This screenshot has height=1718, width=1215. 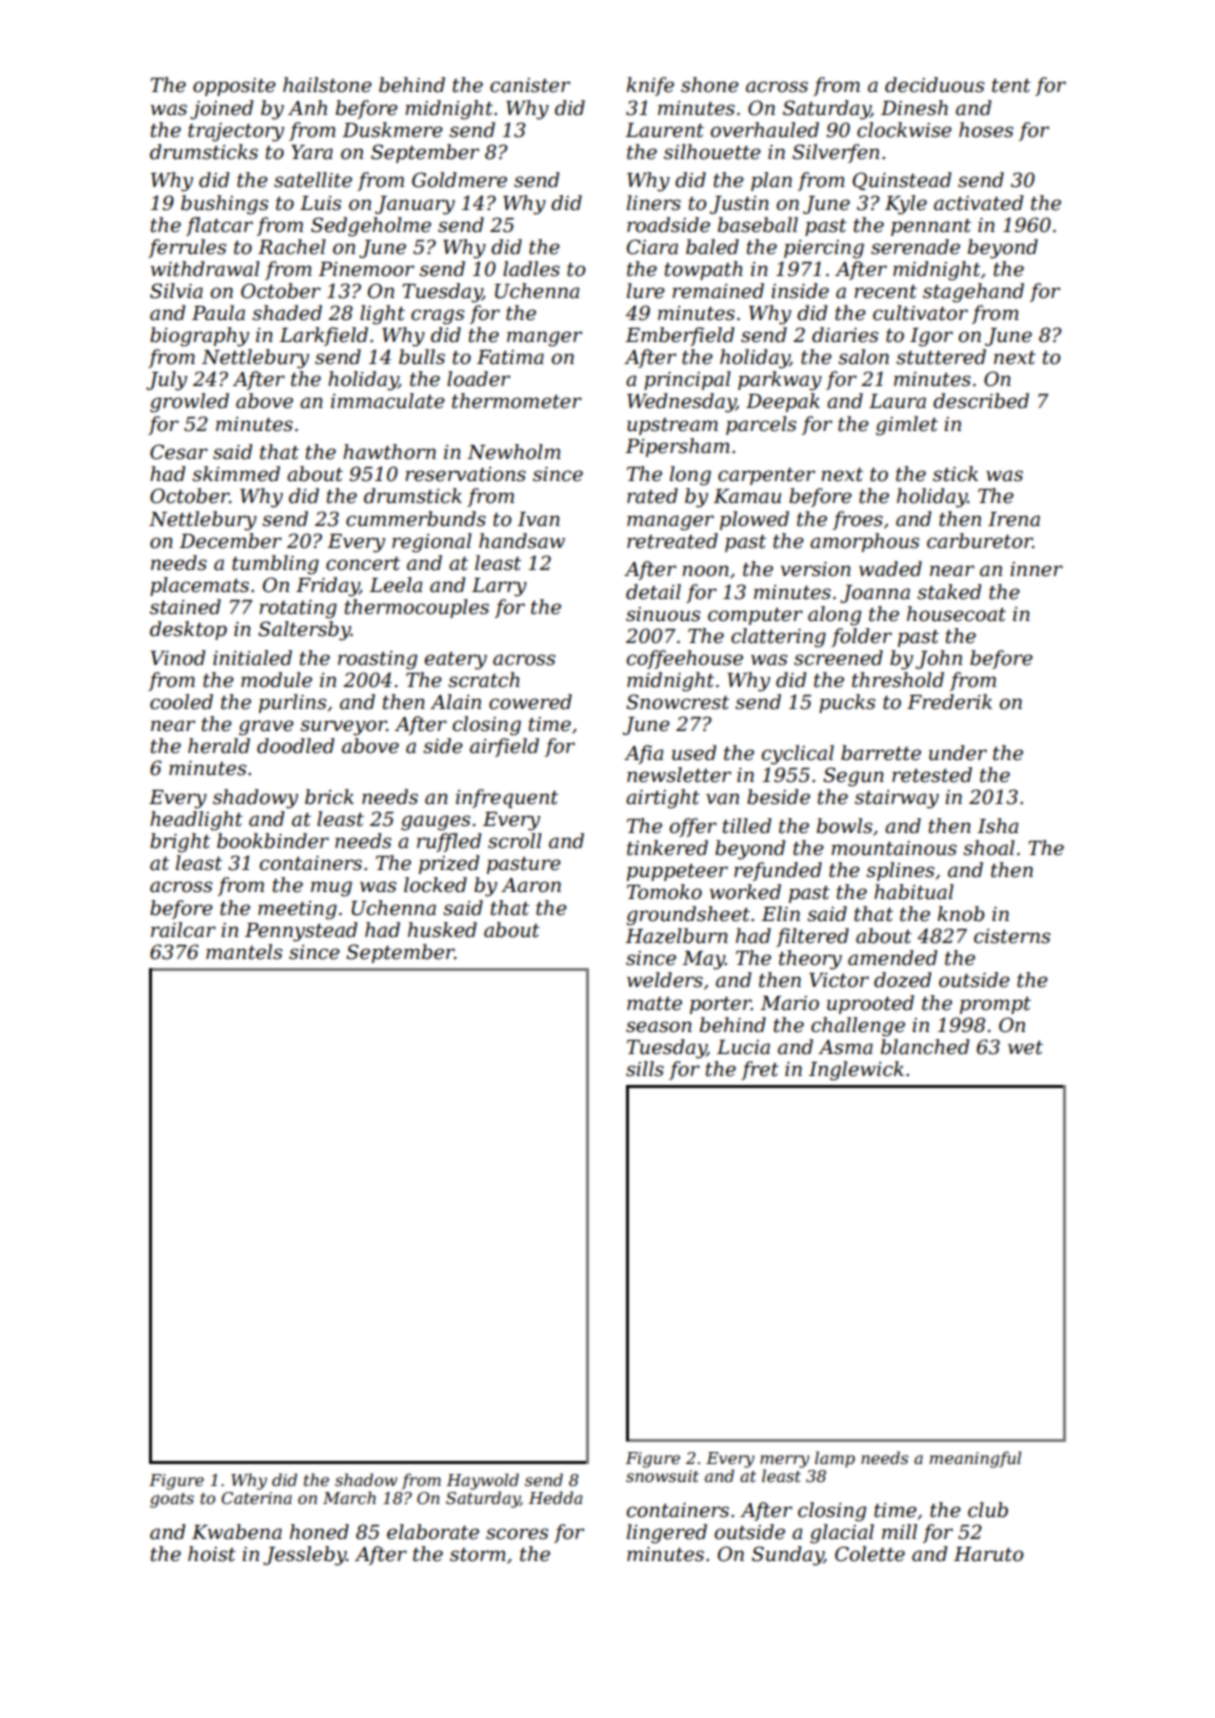 What do you see at coordinates (219, 746) in the screenshot?
I see `herald` at bounding box center [219, 746].
